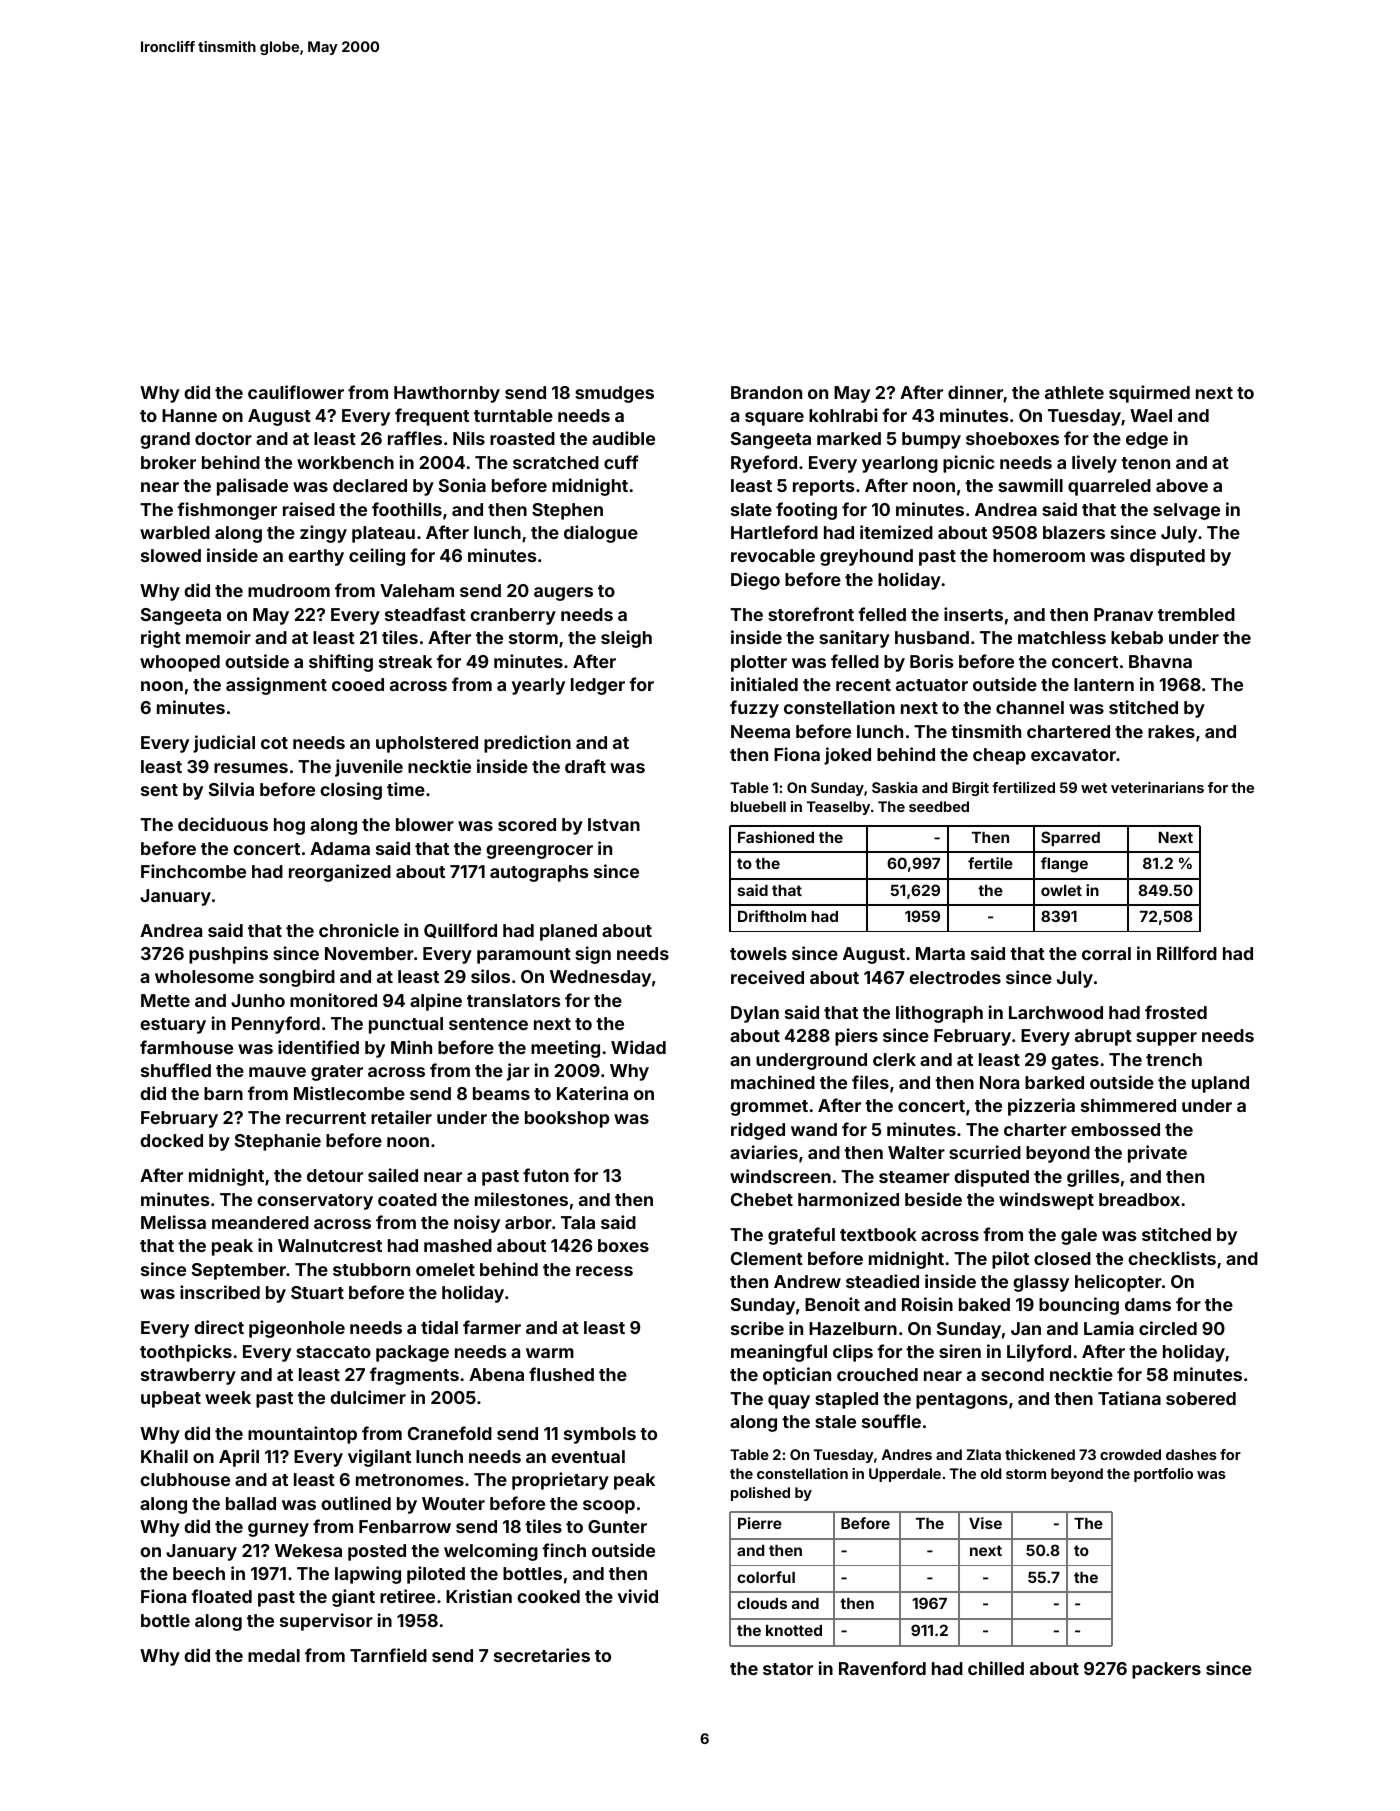  What do you see at coordinates (228, 1397) in the screenshot?
I see `week` at bounding box center [228, 1397].
